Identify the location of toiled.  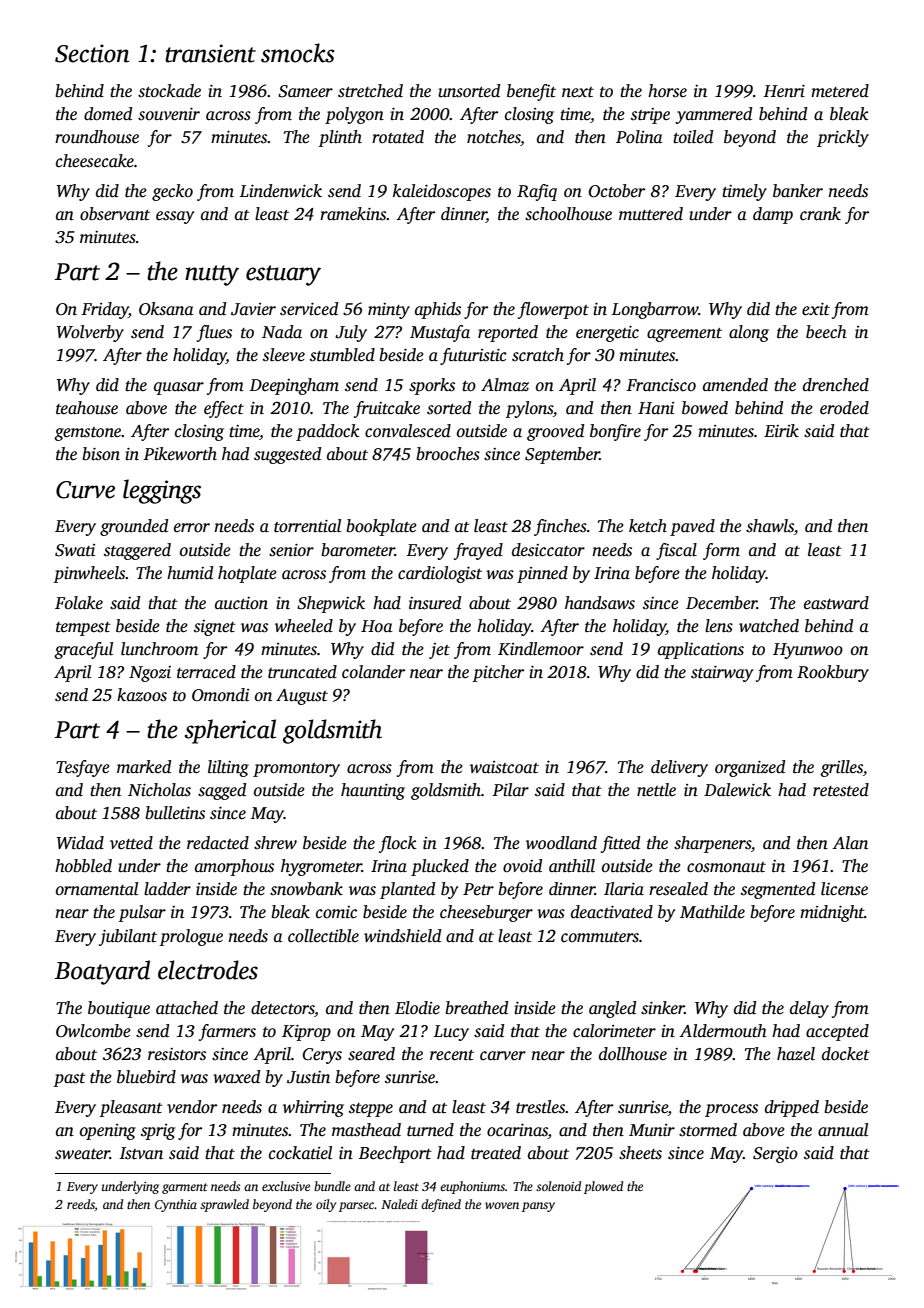
(693, 137).
